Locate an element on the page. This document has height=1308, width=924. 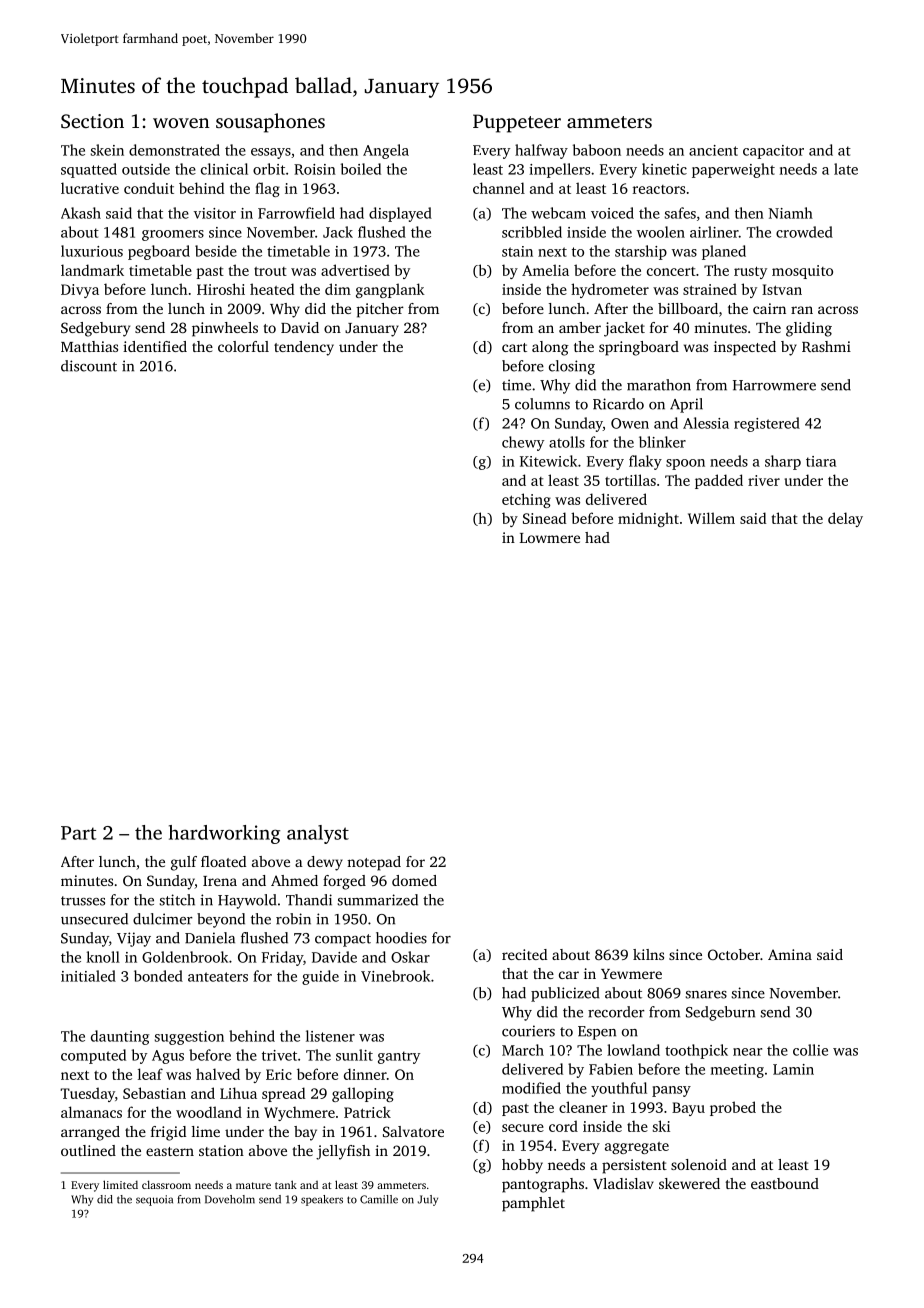
pegboard is located at coordinates (159, 252).
